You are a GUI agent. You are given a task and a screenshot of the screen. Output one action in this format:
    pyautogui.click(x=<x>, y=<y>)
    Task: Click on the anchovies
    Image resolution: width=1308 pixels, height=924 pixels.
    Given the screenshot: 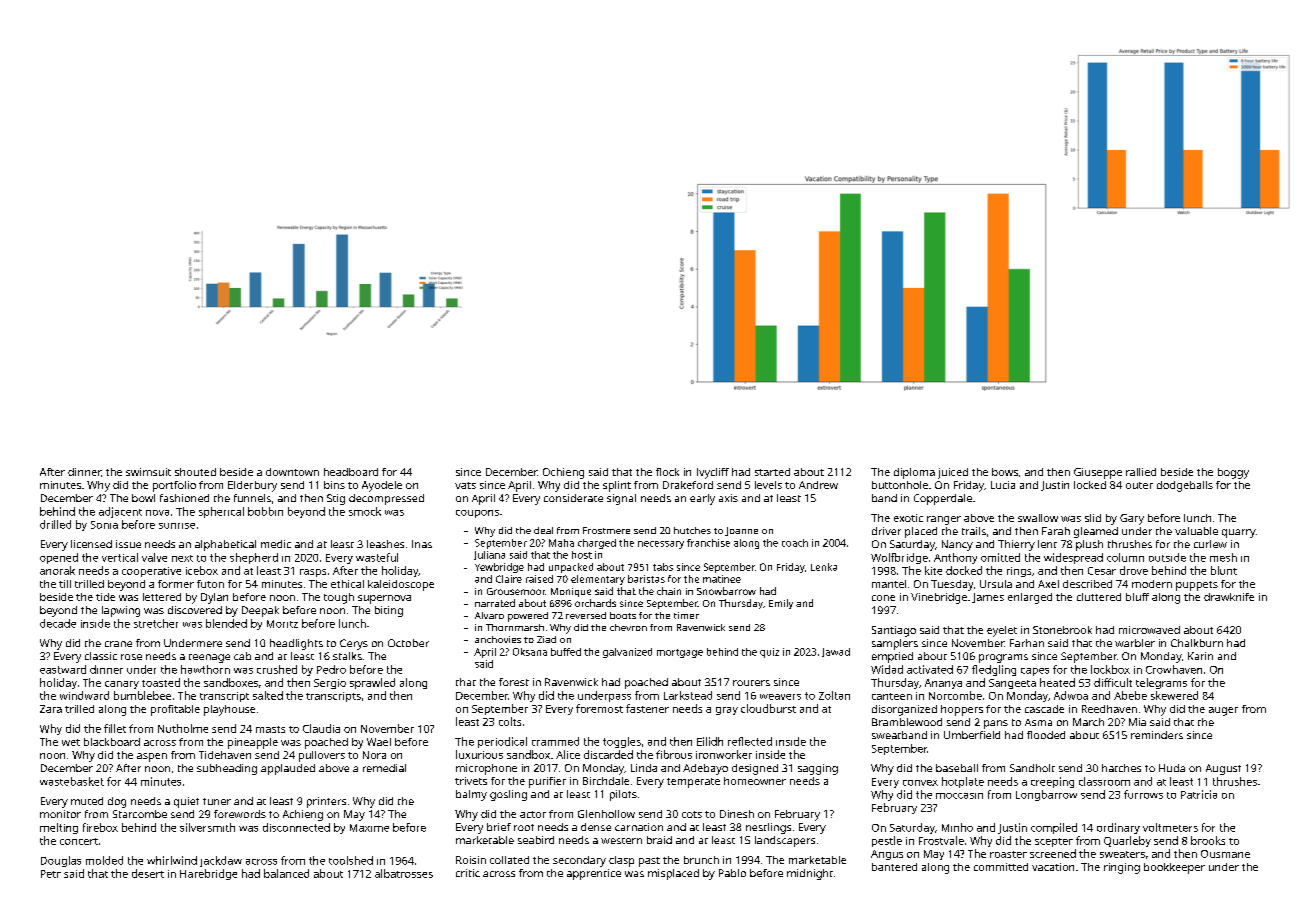 What is the action you would take?
    pyautogui.click(x=498, y=639)
